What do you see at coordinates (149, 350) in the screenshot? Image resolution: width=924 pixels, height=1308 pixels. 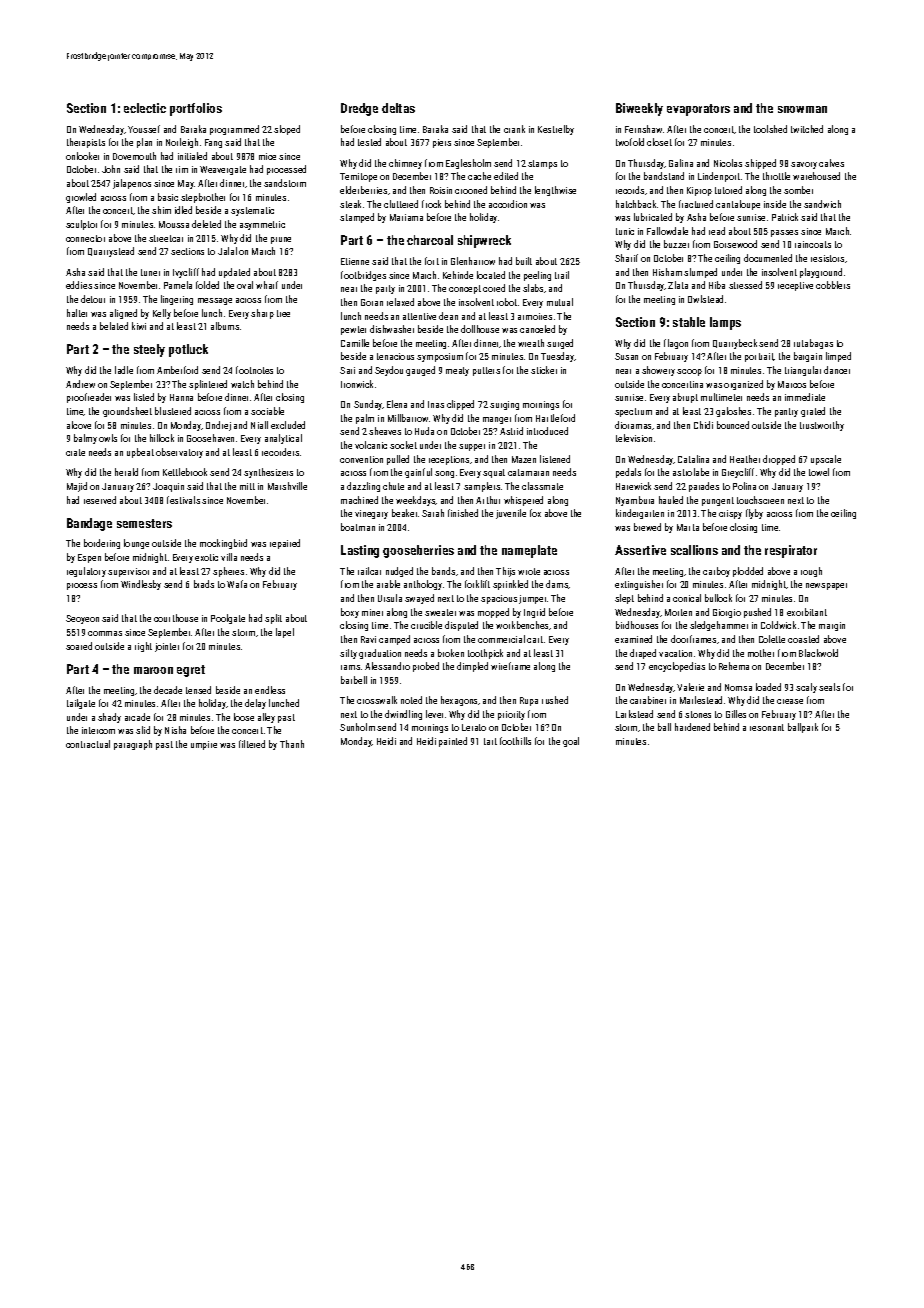 I see `steely` at bounding box center [149, 350].
